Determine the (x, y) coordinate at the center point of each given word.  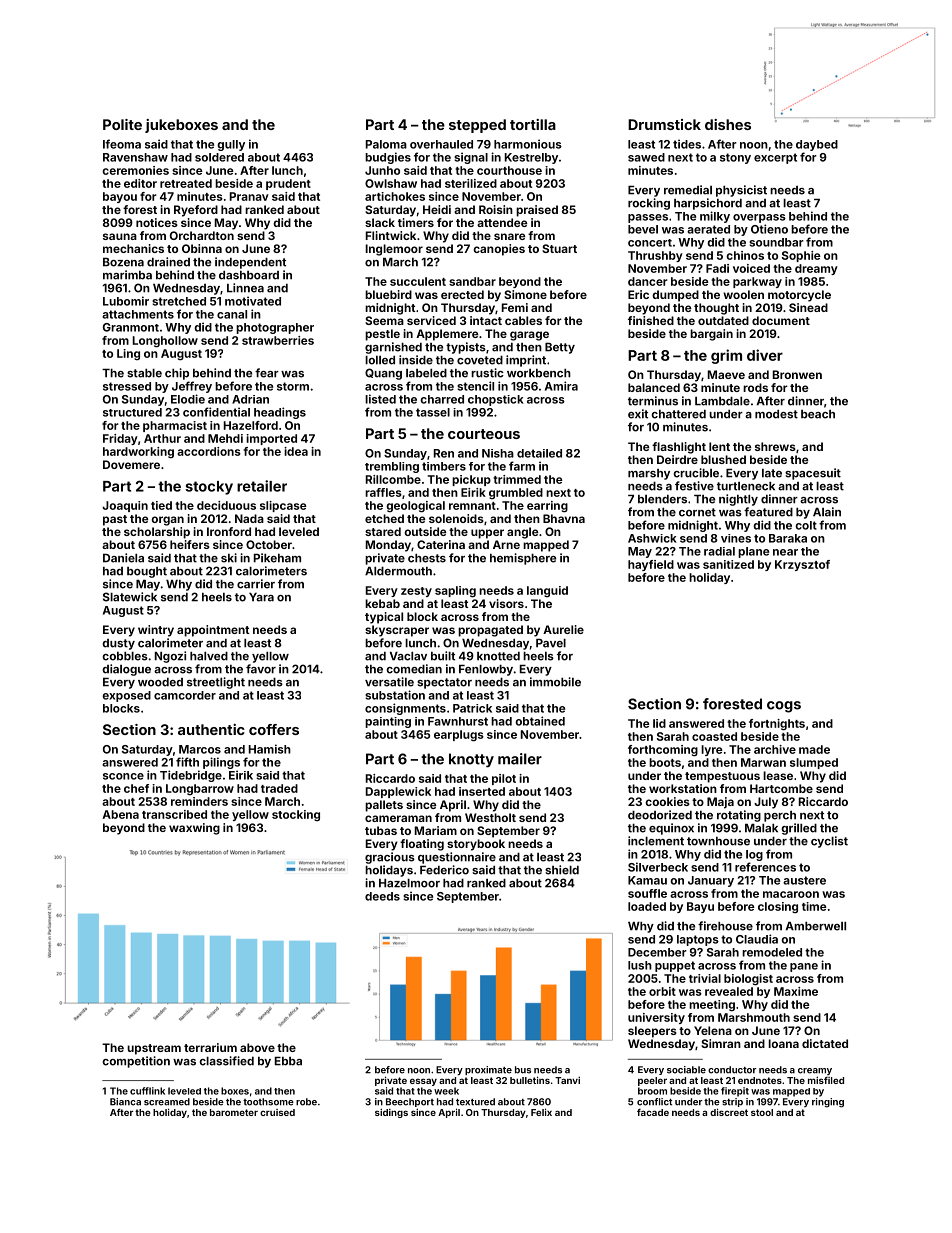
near (785, 552)
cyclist (829, 842)
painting (388, 722)
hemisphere (523, 559)
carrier (256, 584)
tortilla (533, 124)
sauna (120, 236)
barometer (234, 1112)
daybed (817, 145)
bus (523, 1070)
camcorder (185, 695)
